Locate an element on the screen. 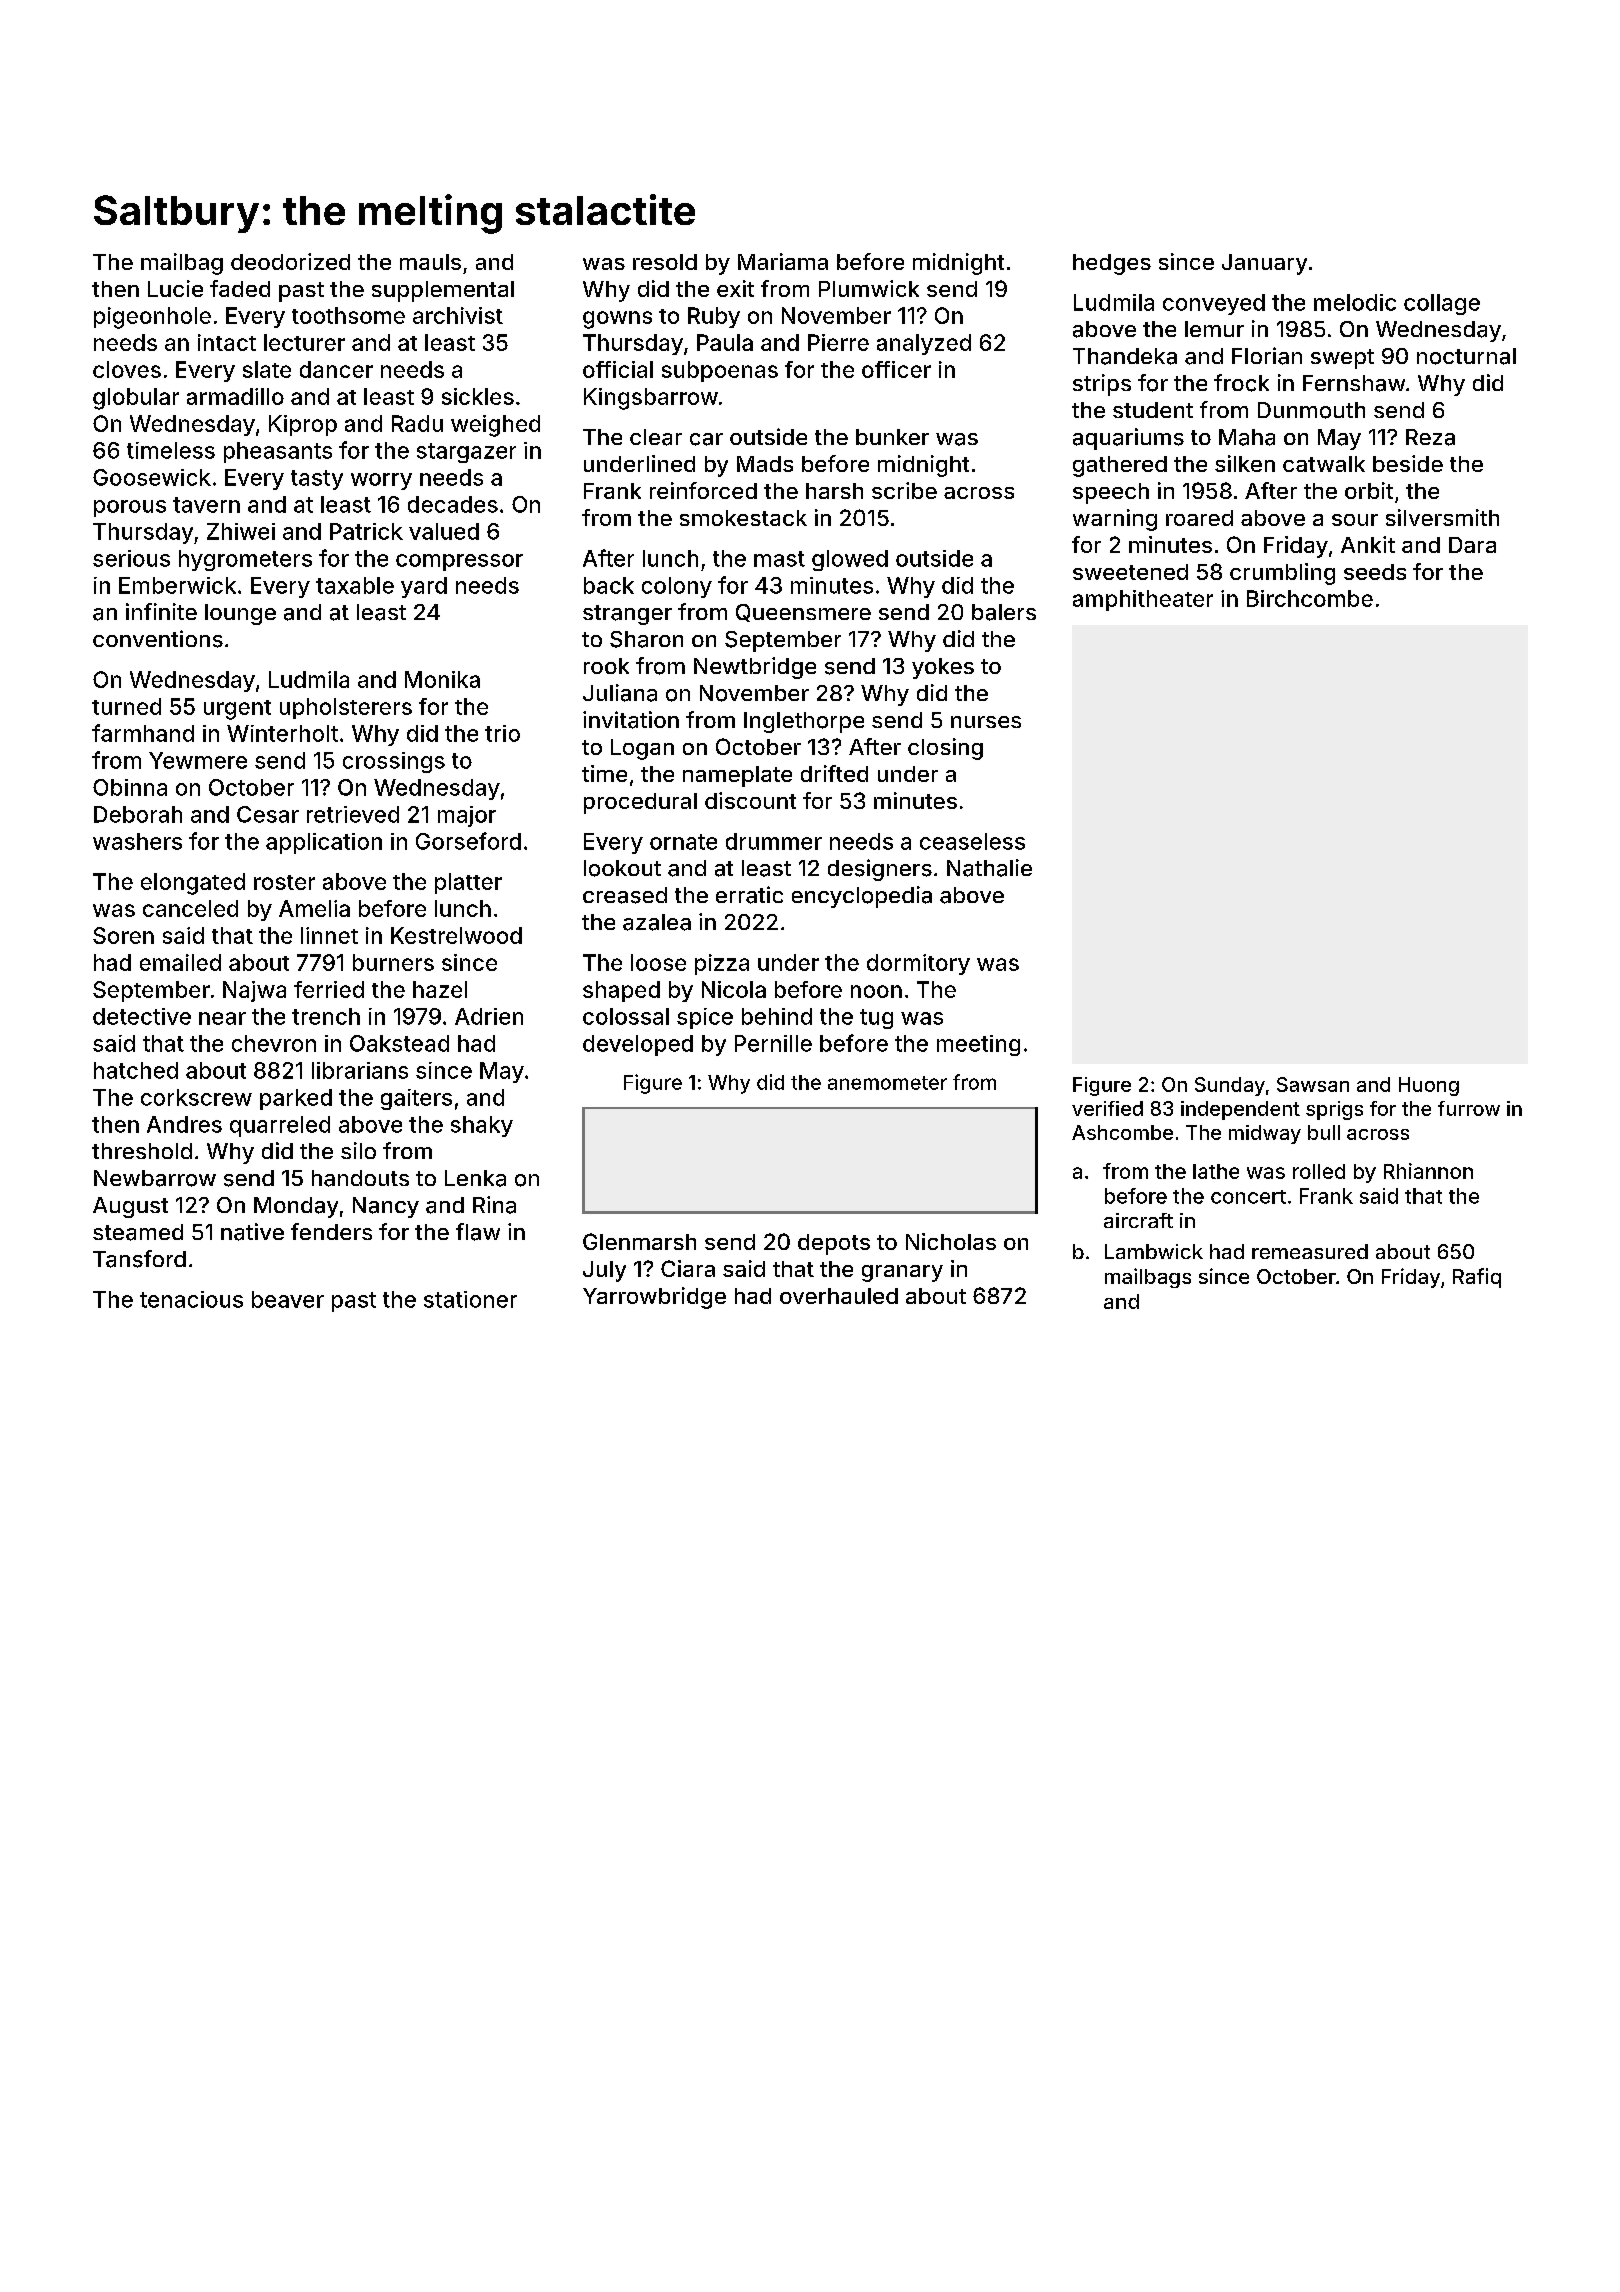 The image size is (1620, 2292). Reza is located at coordinates (1430, 437).
